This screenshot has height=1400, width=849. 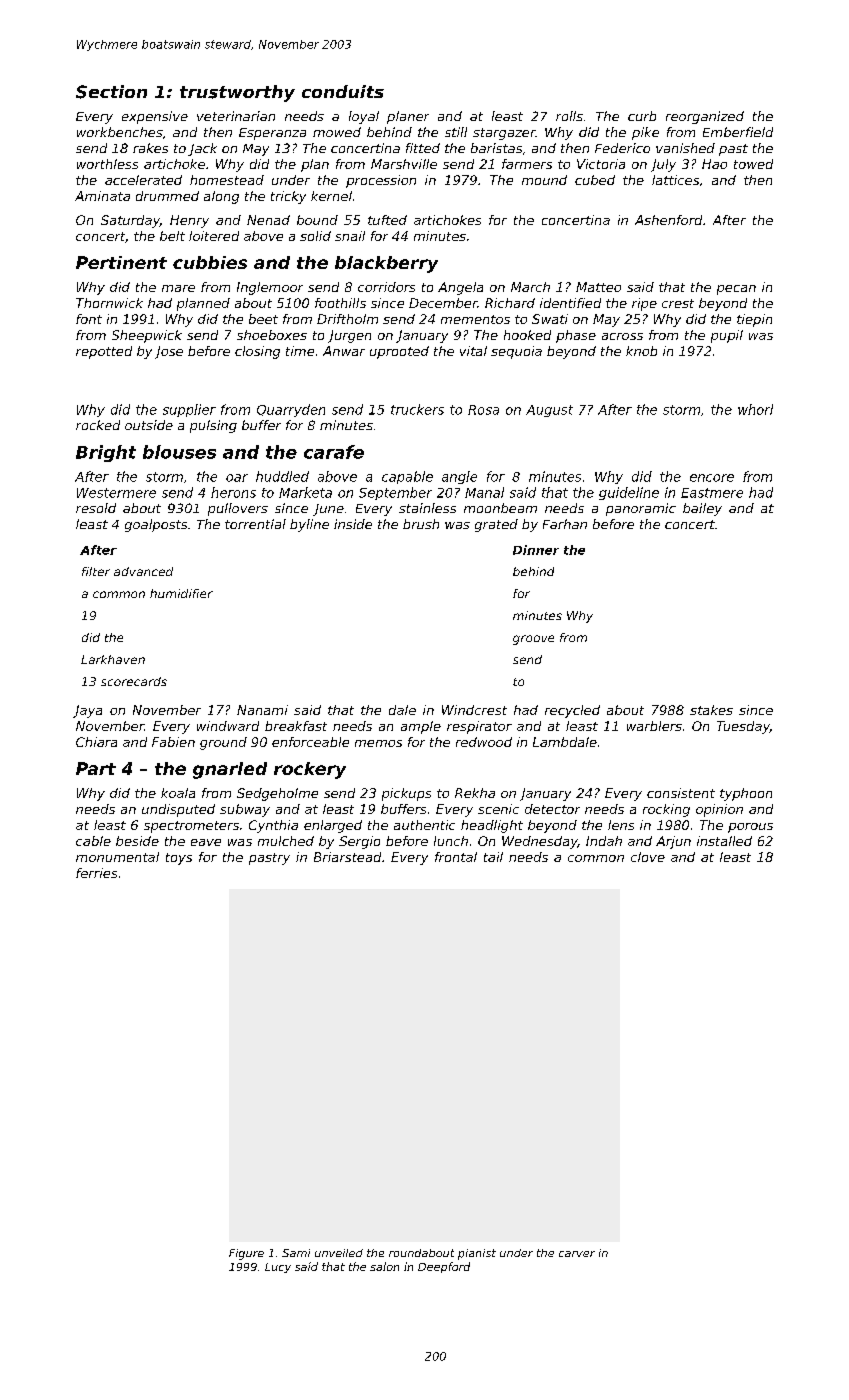 What do you see at coordinates (496, 525) in the screenshot?
I see `grated` at bounding box center [496, 525].
